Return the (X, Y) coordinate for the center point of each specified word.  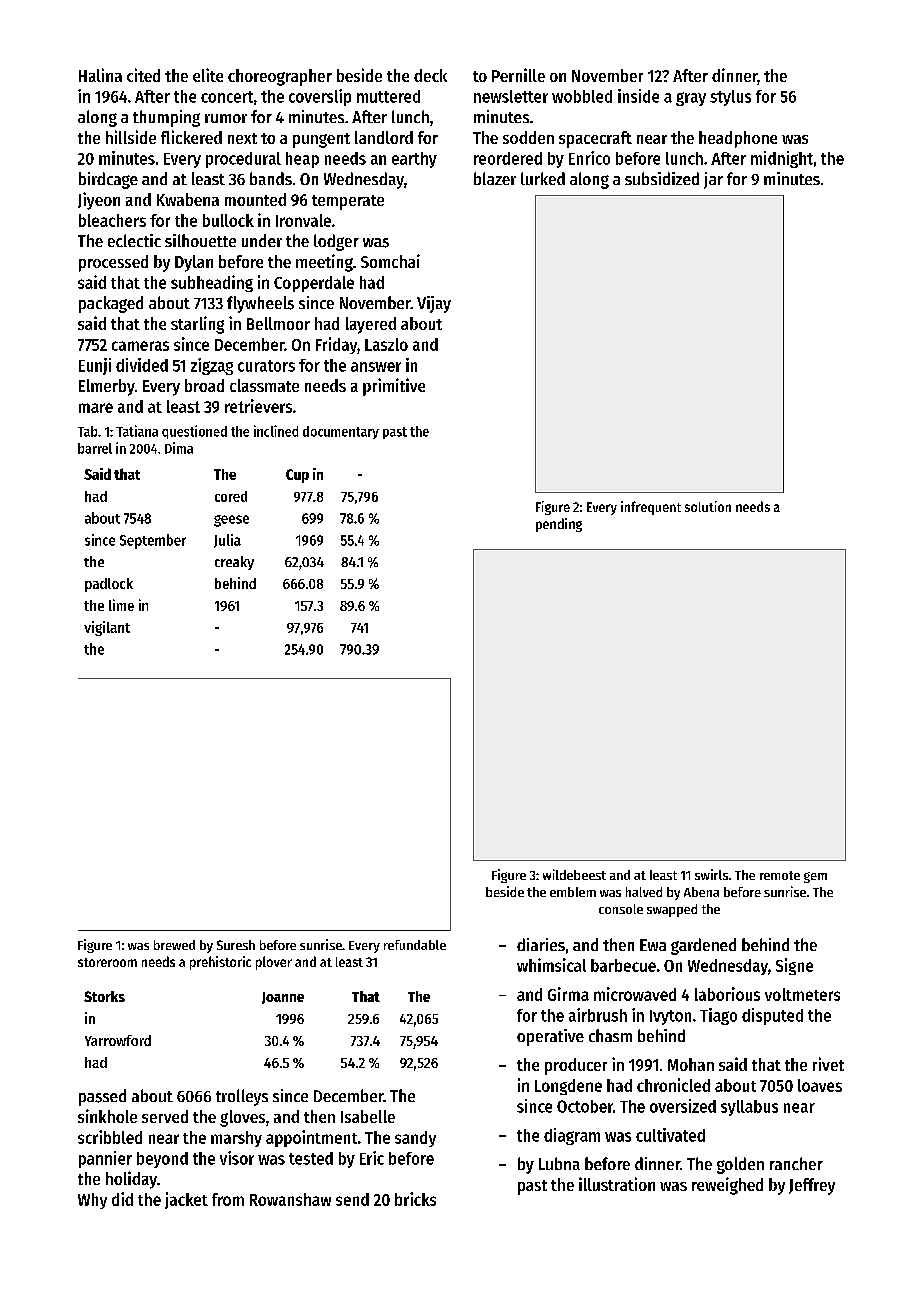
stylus (730, 98)
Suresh (236, 945)
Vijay (434, 304)
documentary (341, 432)
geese (231, 521)
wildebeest (574, 874)
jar (713, 180)
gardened (703, 946)
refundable (415, 945)
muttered (388, 96)
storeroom (107, 962)
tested (311, 1158)
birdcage (108, 180)
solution (708, 506)
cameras (140, 346)
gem (815, 877)
